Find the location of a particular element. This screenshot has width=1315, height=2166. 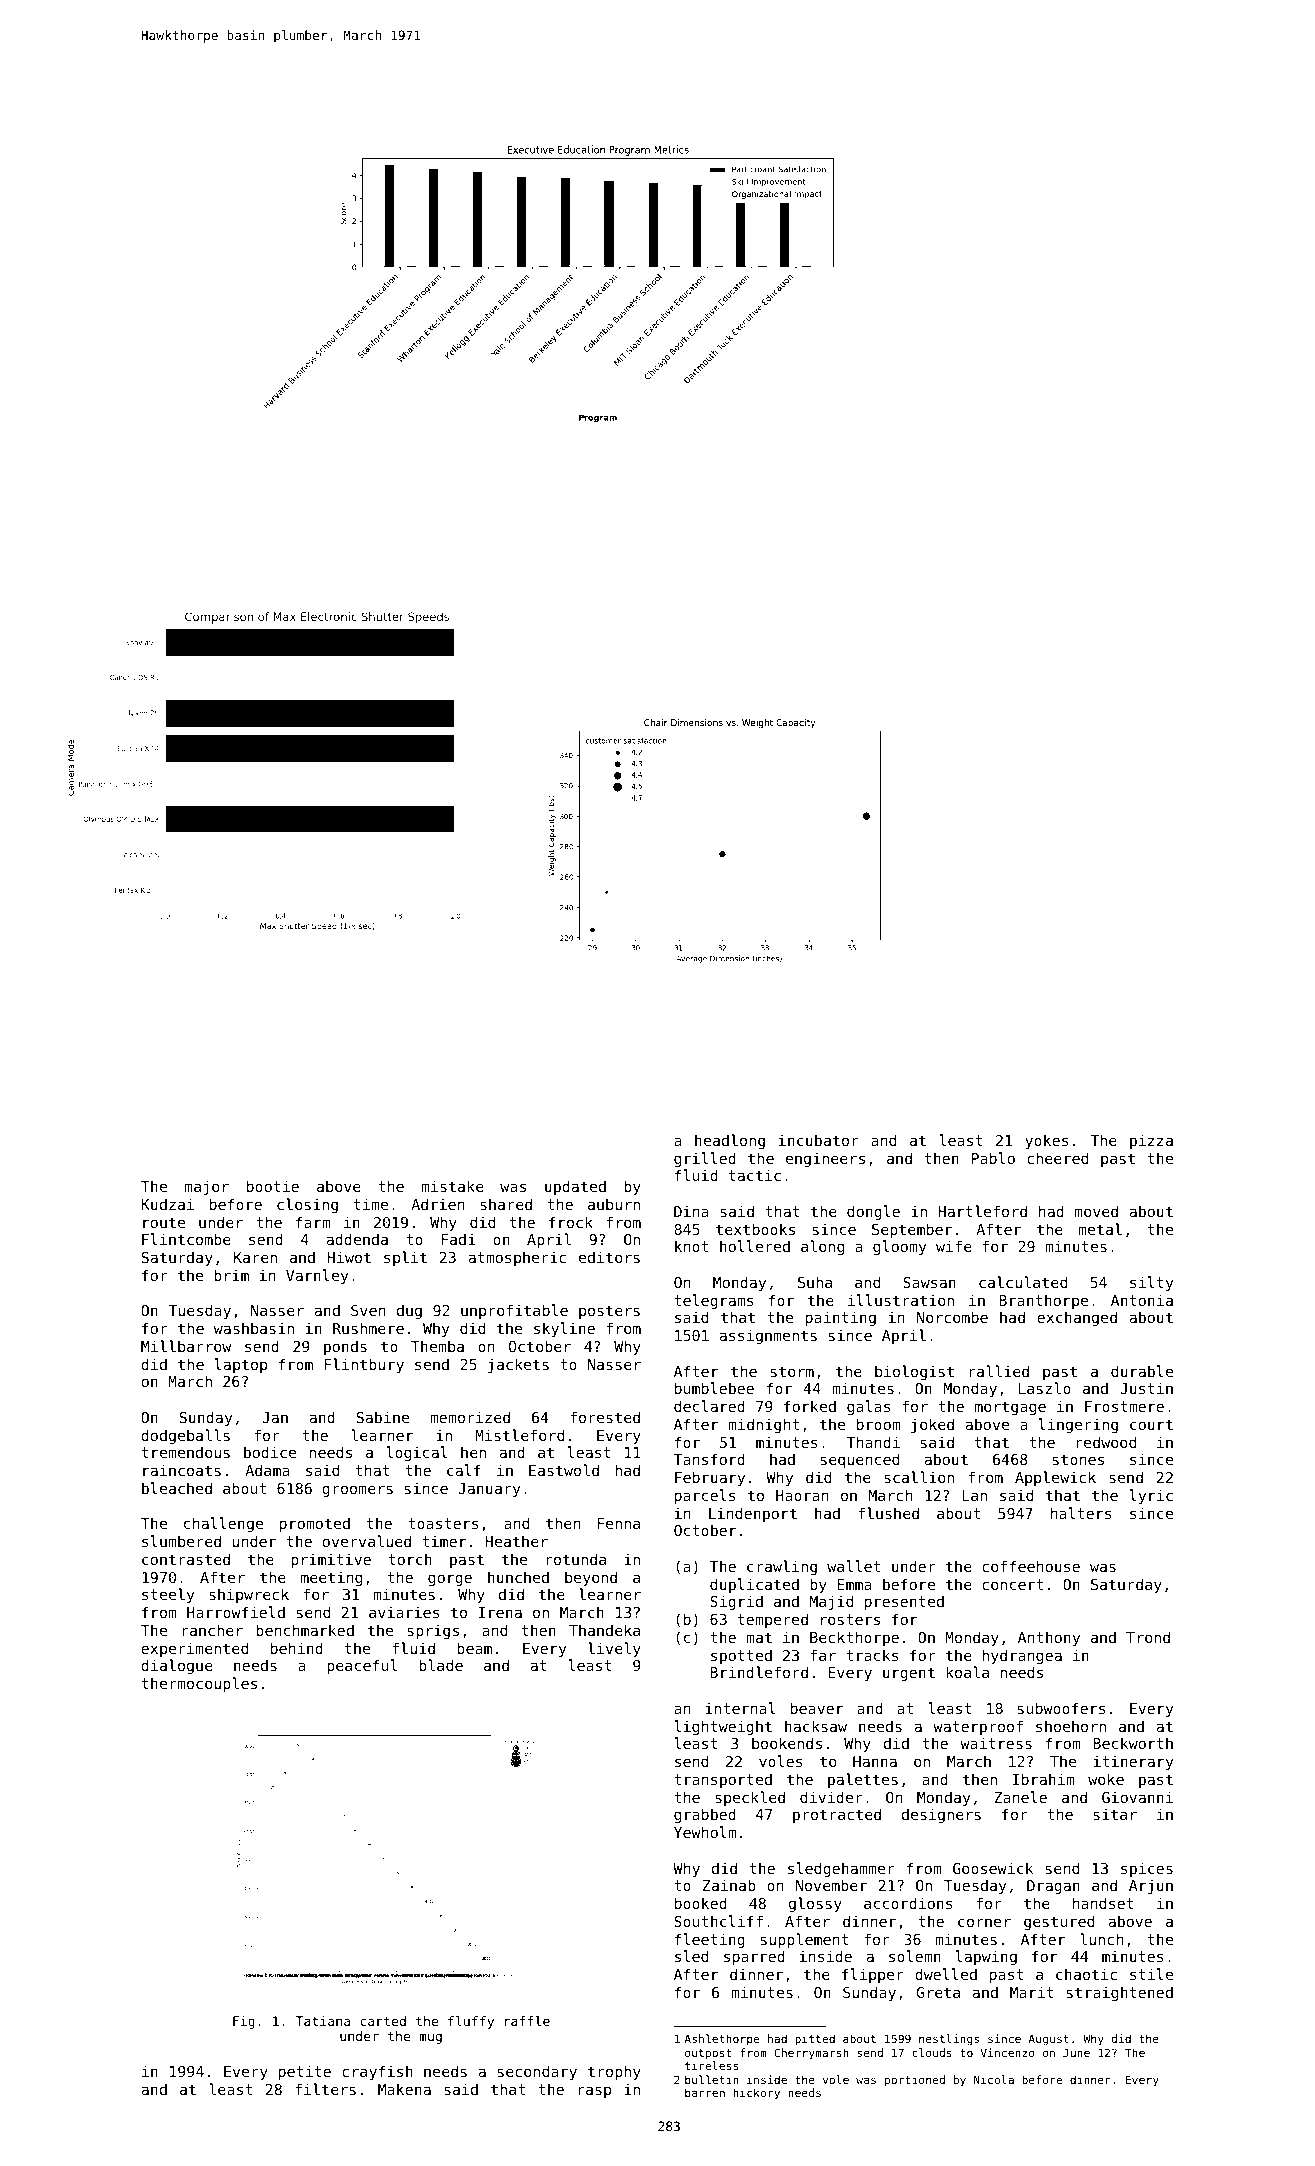

Makena is located at coordinates (404, 2089).
